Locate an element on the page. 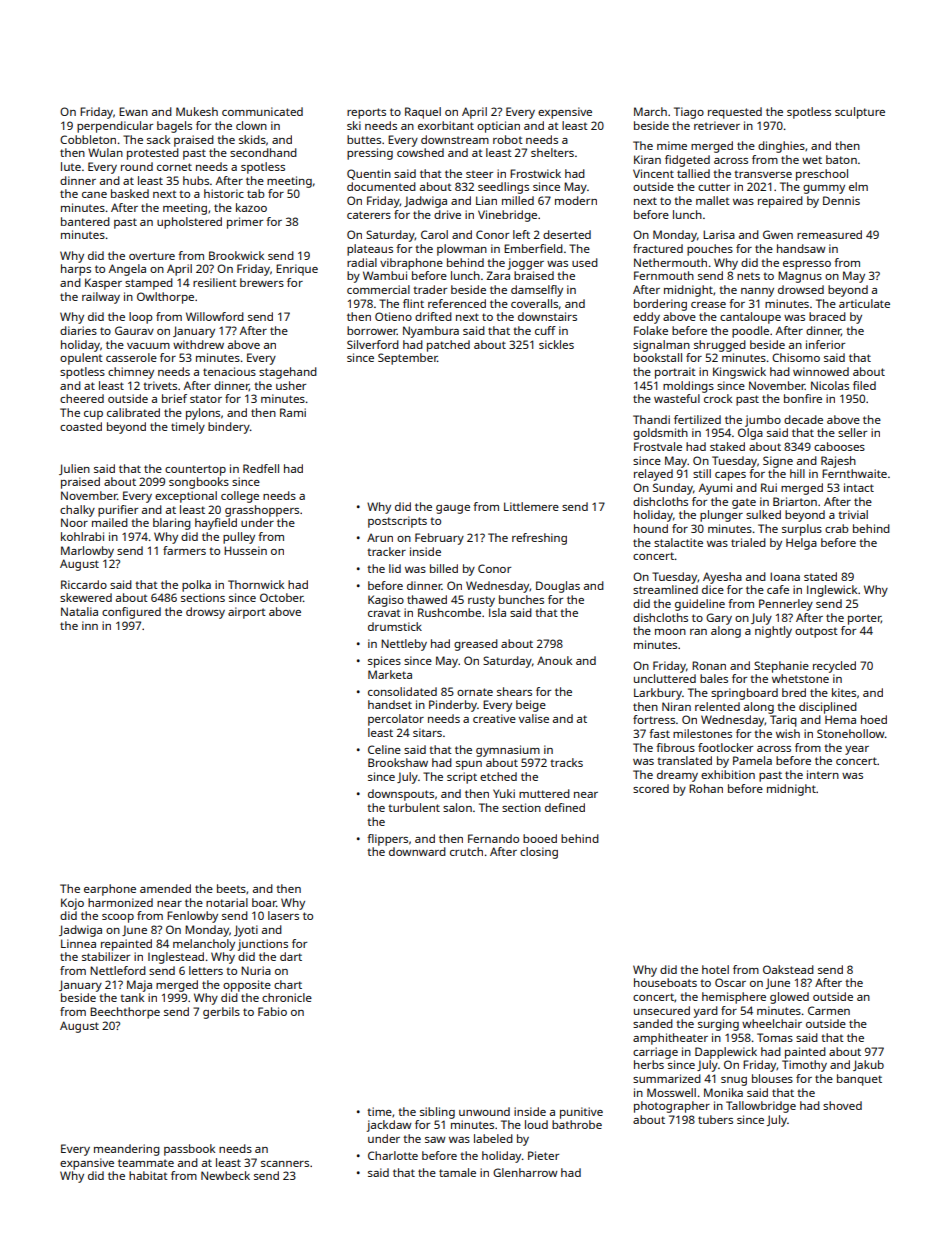  coveralls is located at coordinates (534, 303).
